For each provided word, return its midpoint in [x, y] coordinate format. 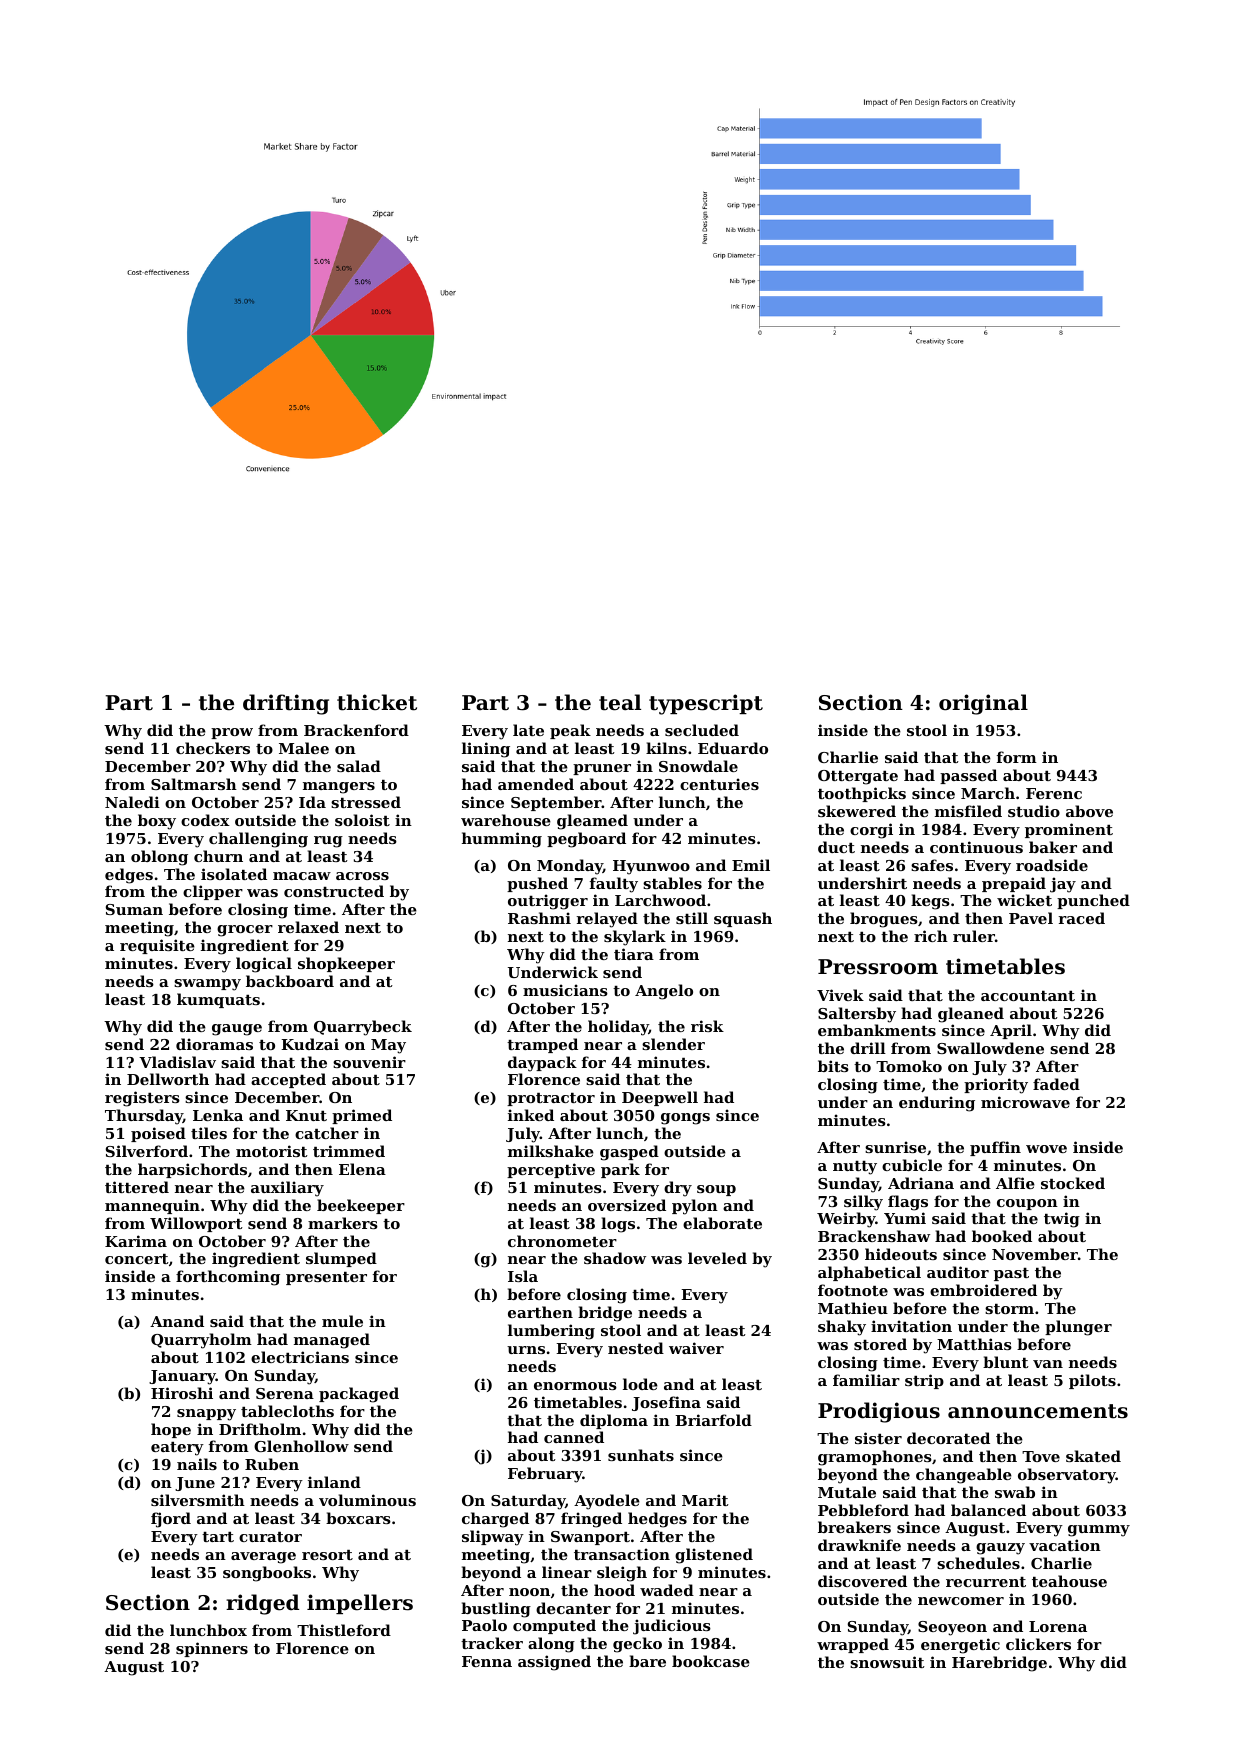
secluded [702, 730]
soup [716, 1190]
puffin [995, 1148]
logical [264, 965]
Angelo [664, 992]
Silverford [147, 1151]
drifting [286, 704]
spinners [212, 1649]
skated [1093, 1456]
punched [1093, 901]
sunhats [641, 1455]
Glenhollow [301, 1446]
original [983, 704]
